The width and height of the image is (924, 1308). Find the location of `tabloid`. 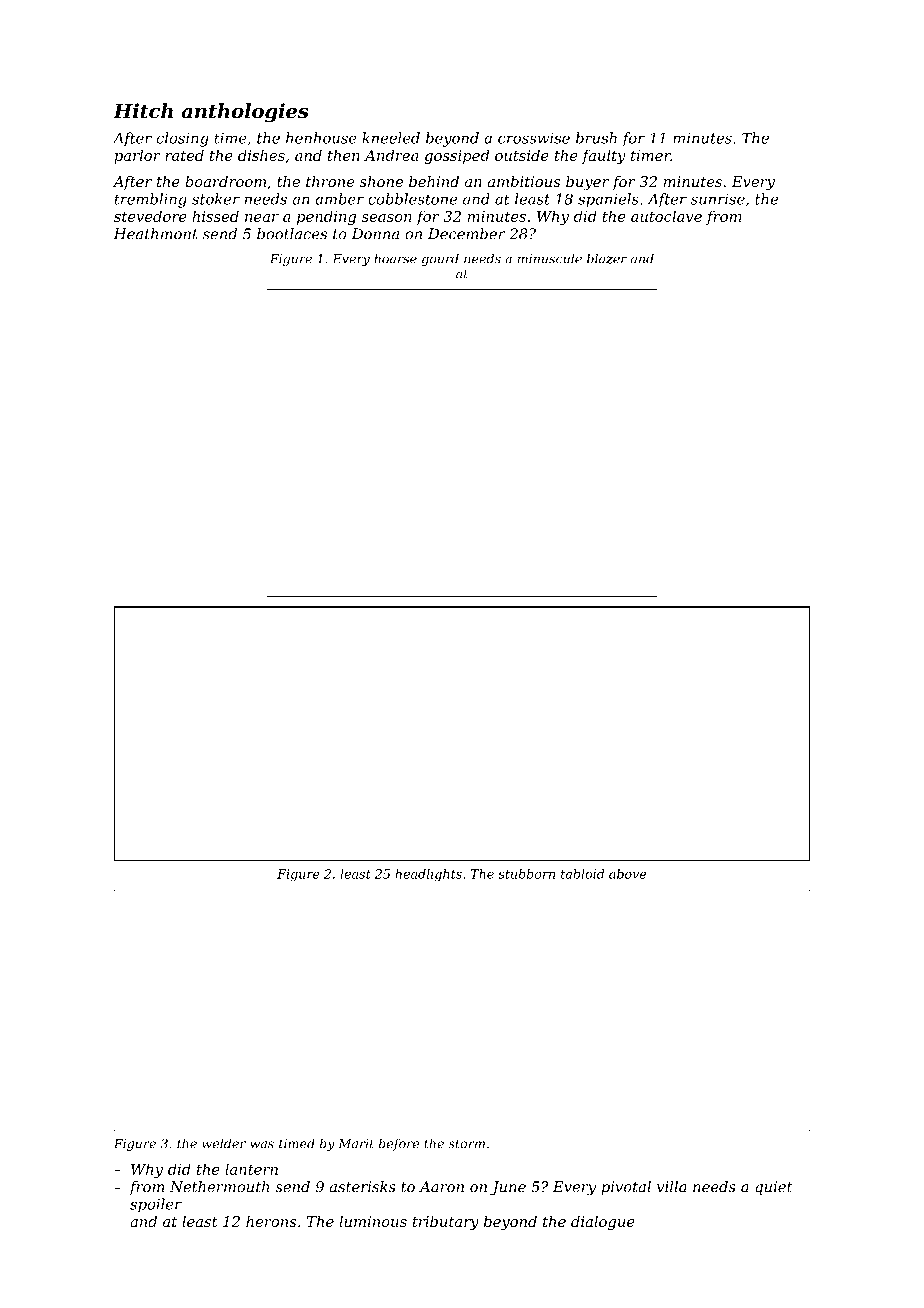

tabloid is located at coordinates (582, 874).
